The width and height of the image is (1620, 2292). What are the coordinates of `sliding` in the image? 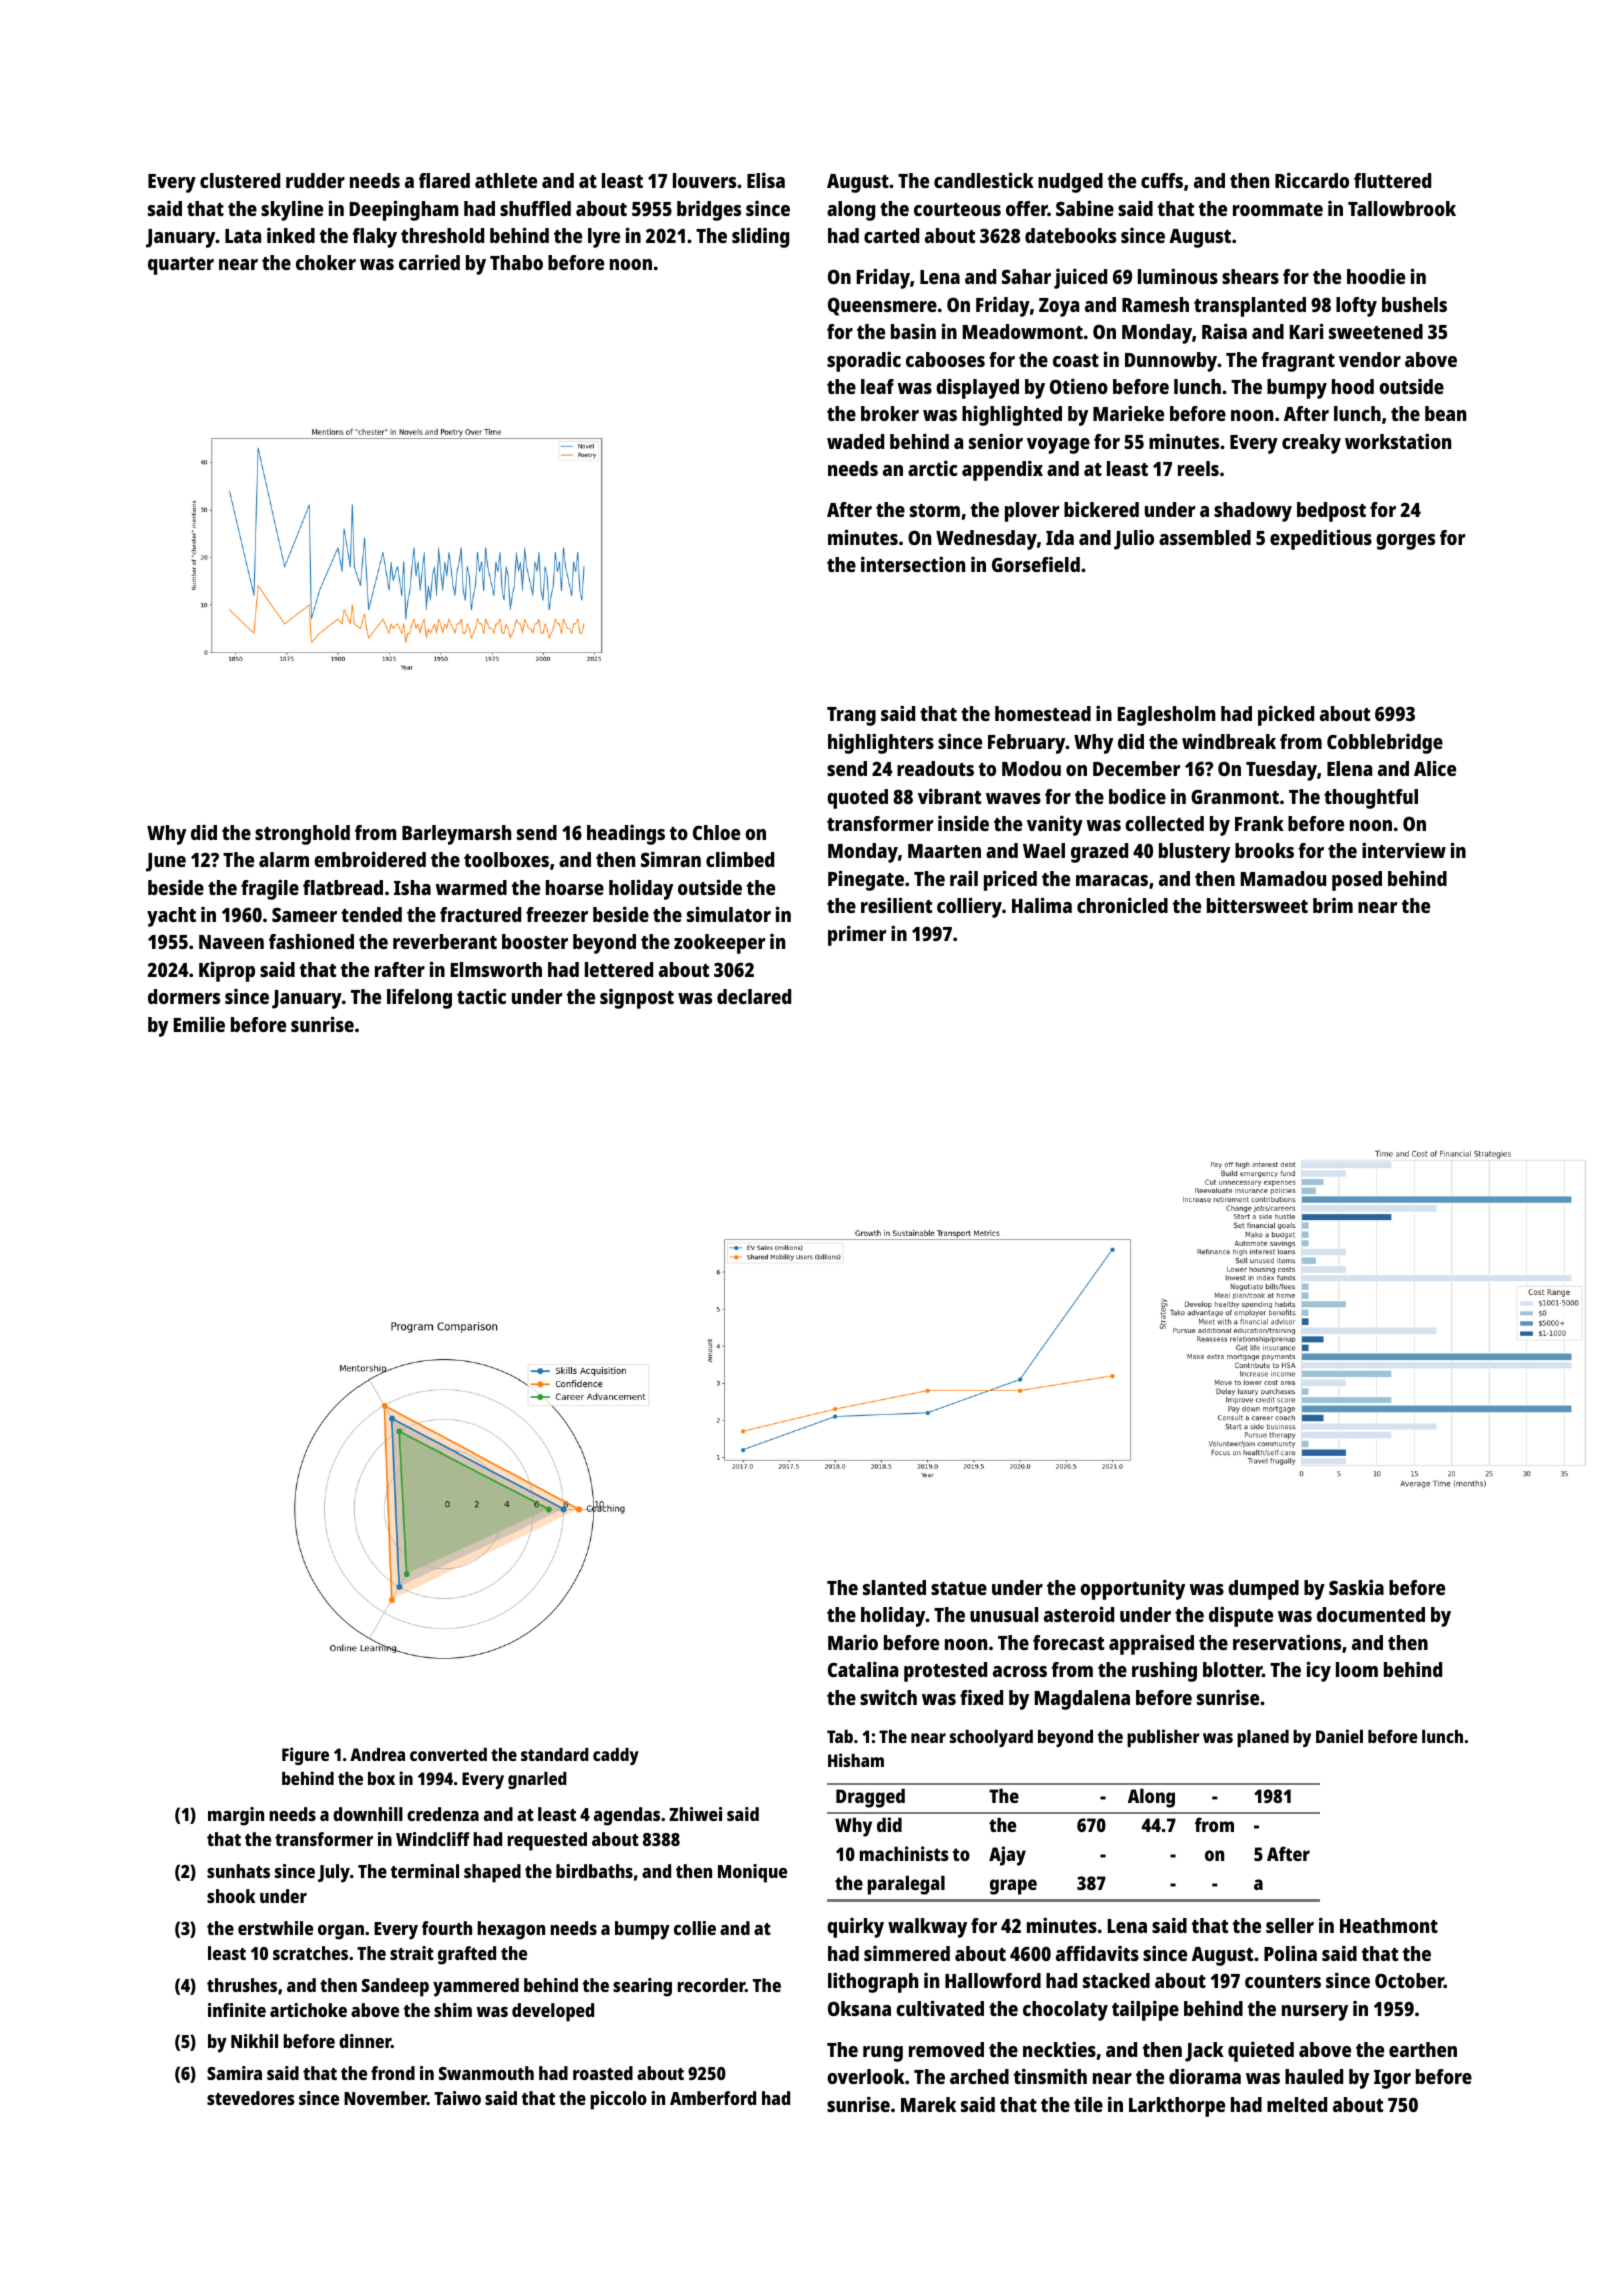 It's located at (760, 237).
